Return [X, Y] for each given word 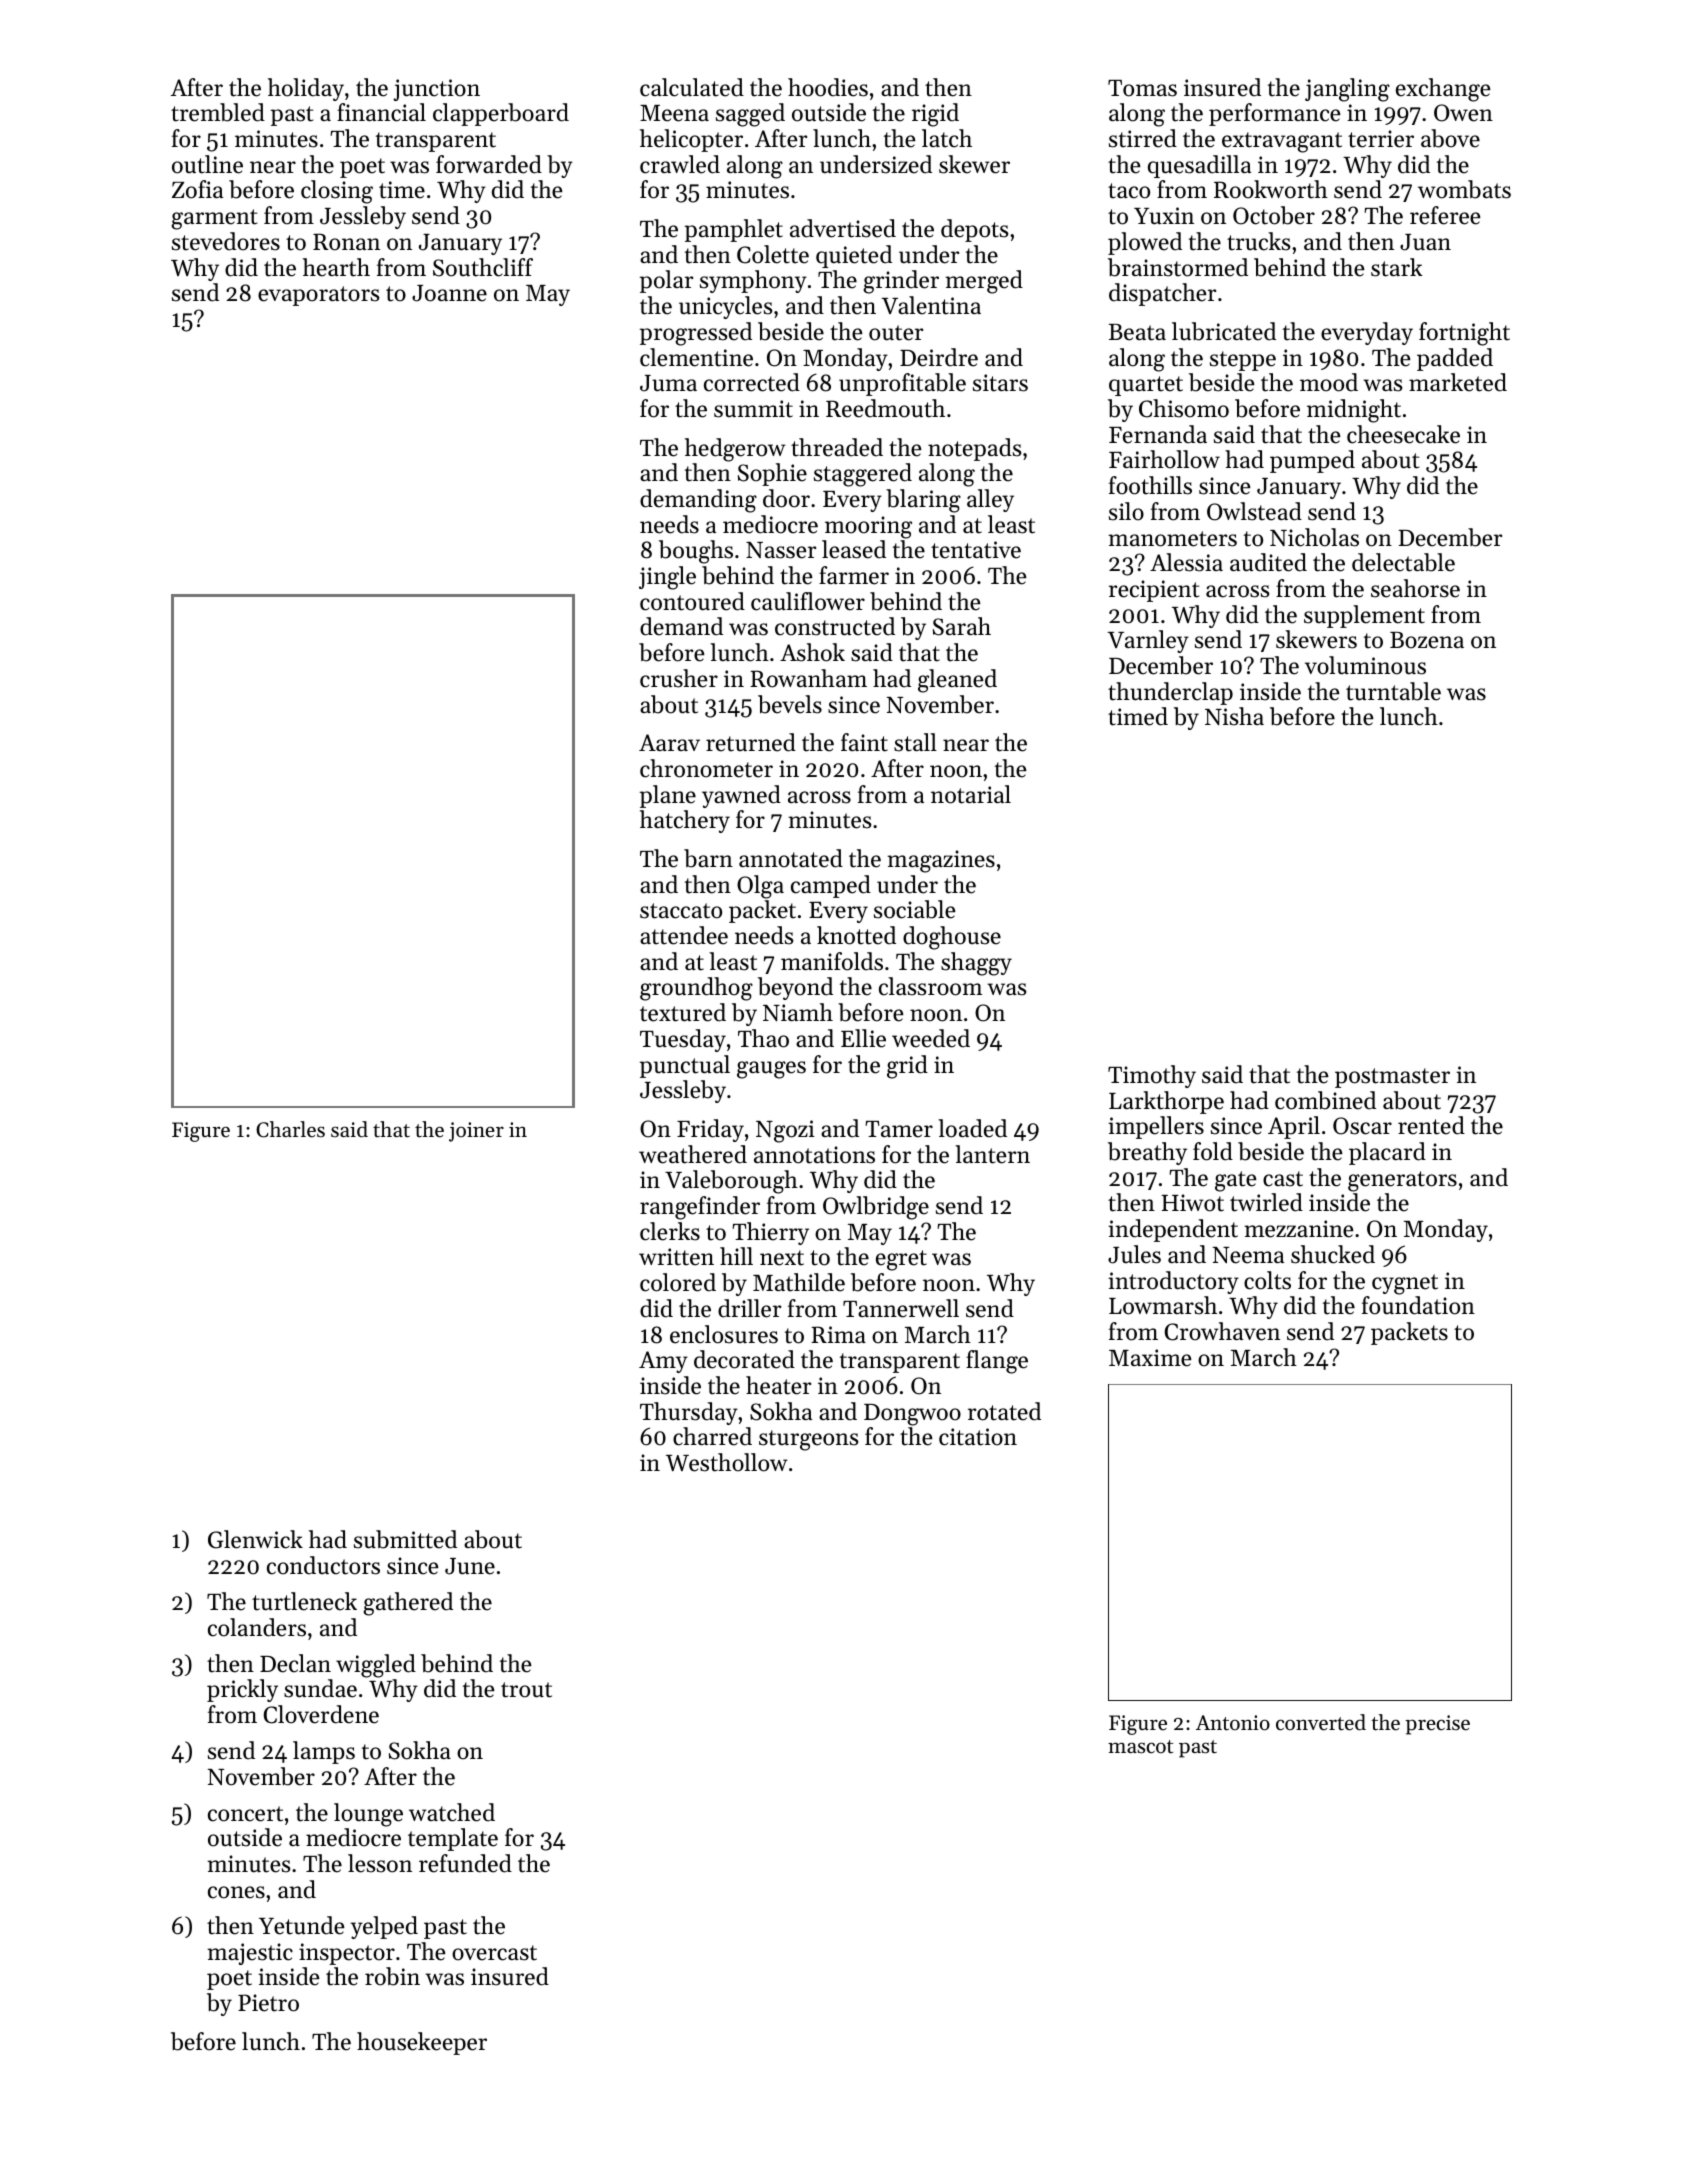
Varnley [1148, 641]
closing [337, 192]
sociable [915, 909]
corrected [752, 382]
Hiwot [1192, 1203]
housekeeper [422, 2043]
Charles [290, 1129]
